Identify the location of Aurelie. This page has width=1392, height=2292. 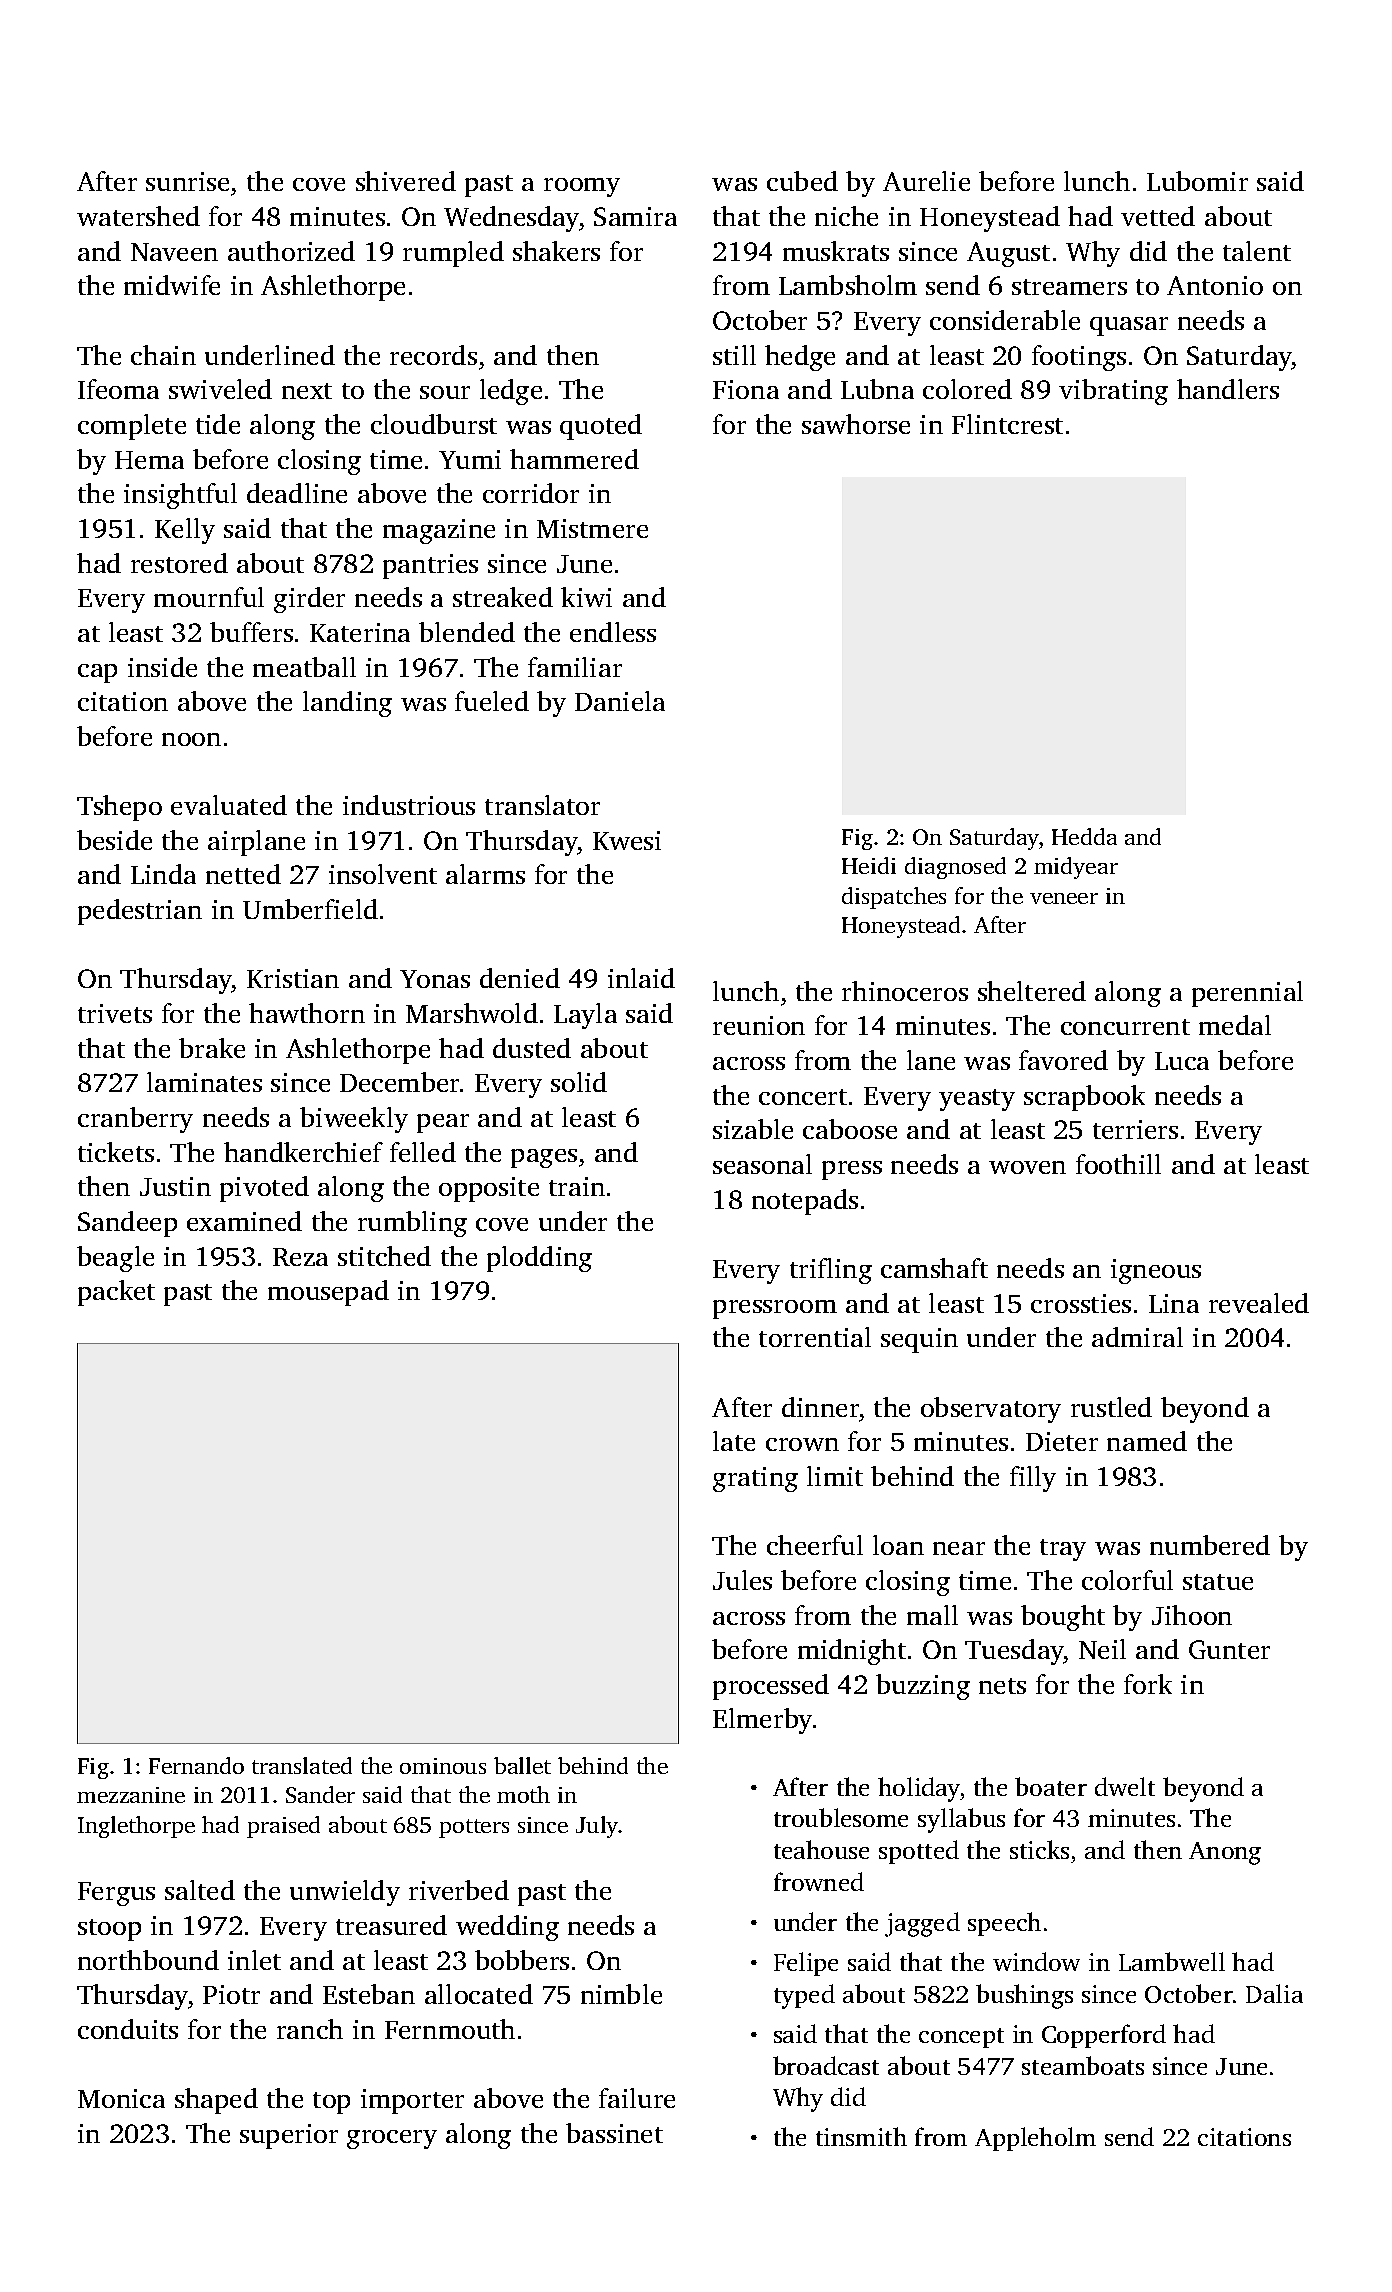
(926, 181).
